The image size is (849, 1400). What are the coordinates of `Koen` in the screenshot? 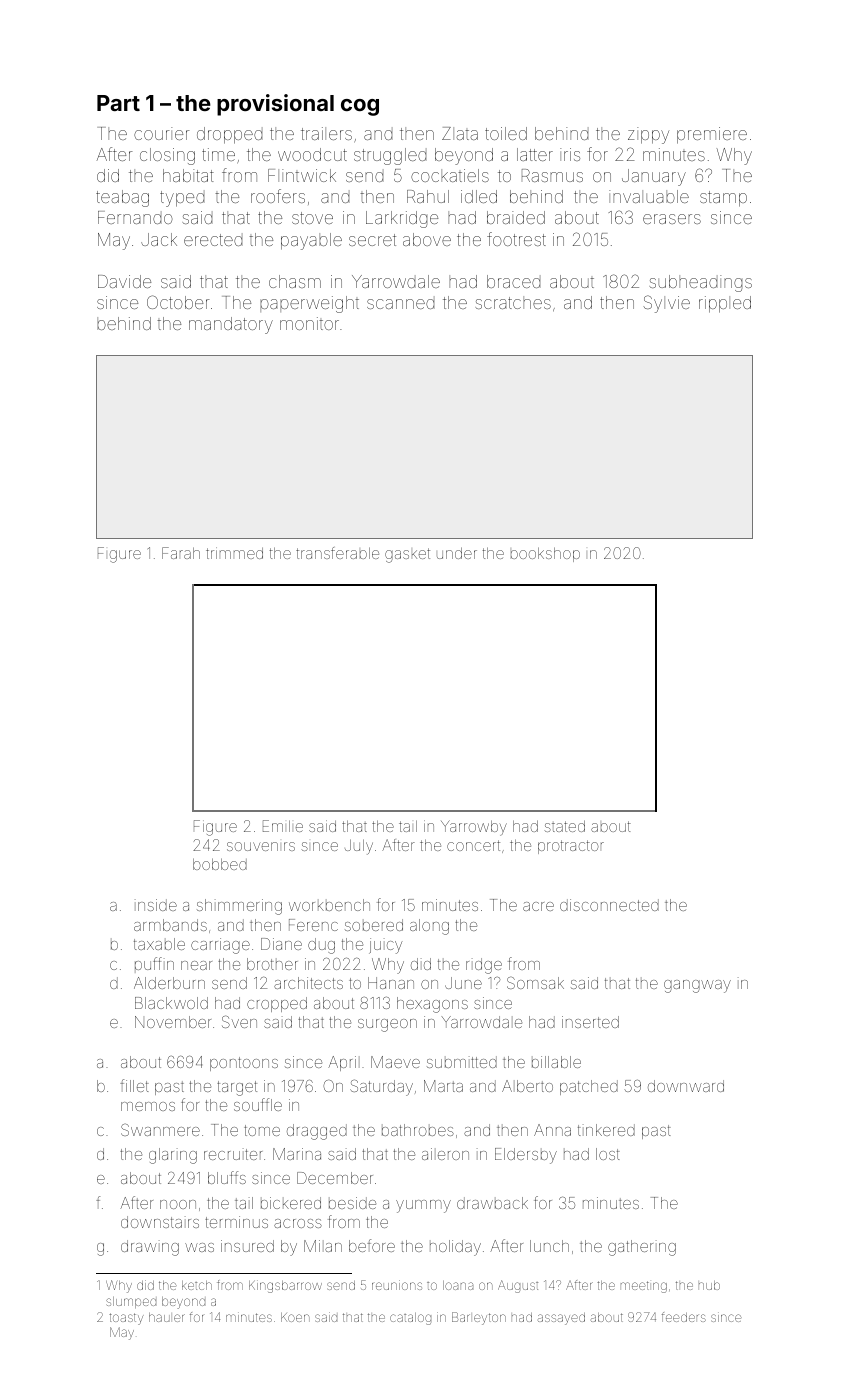 It's located at (295, 1317).
